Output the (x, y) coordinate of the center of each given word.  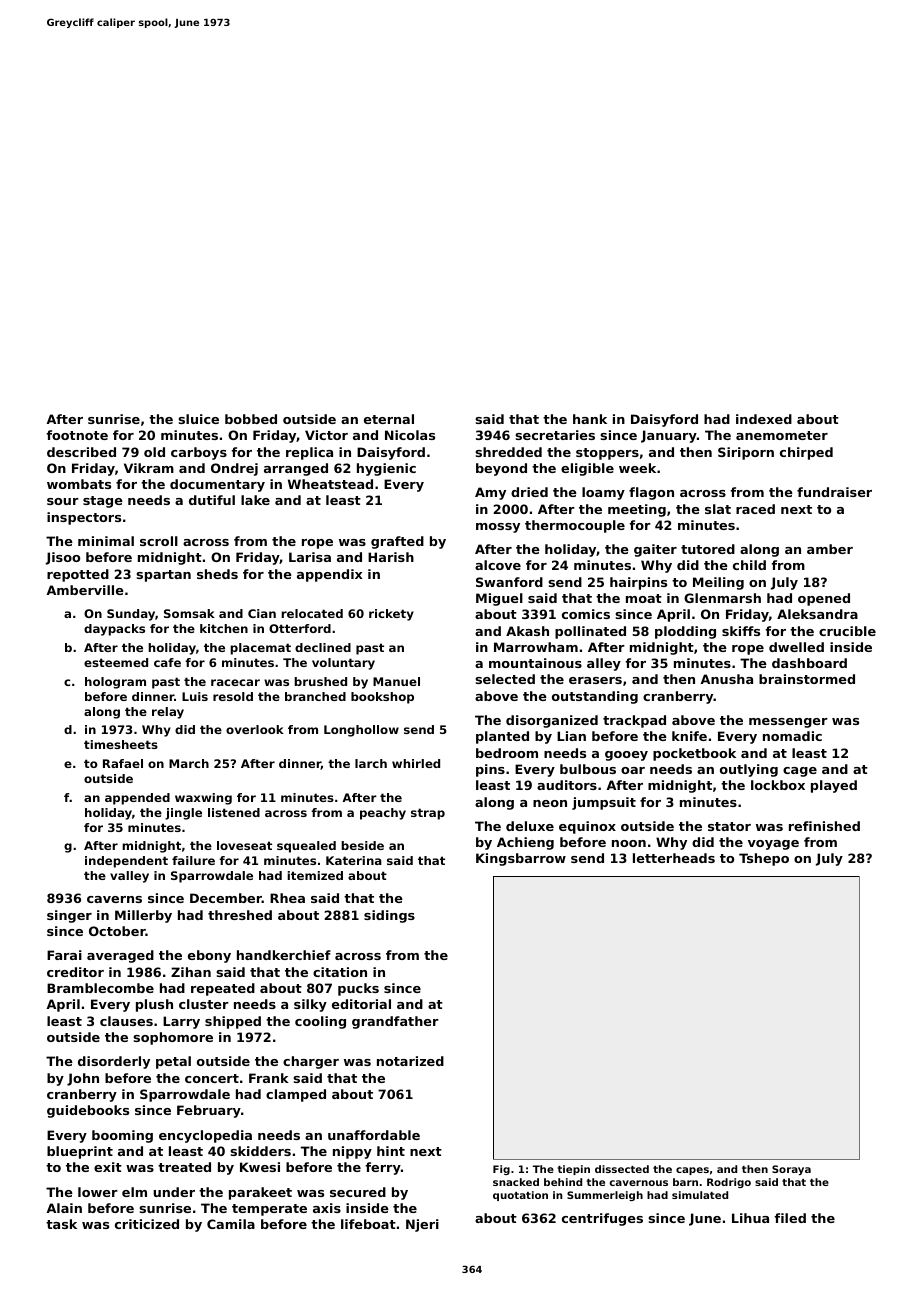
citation (340, 972)
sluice (198, 419)
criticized (147, 1224)
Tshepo (764, 859)
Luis (195, 696)
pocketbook (694, 754)
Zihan (191, 972)
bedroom (507, 753)
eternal (389, 419)
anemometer (782, 435)
